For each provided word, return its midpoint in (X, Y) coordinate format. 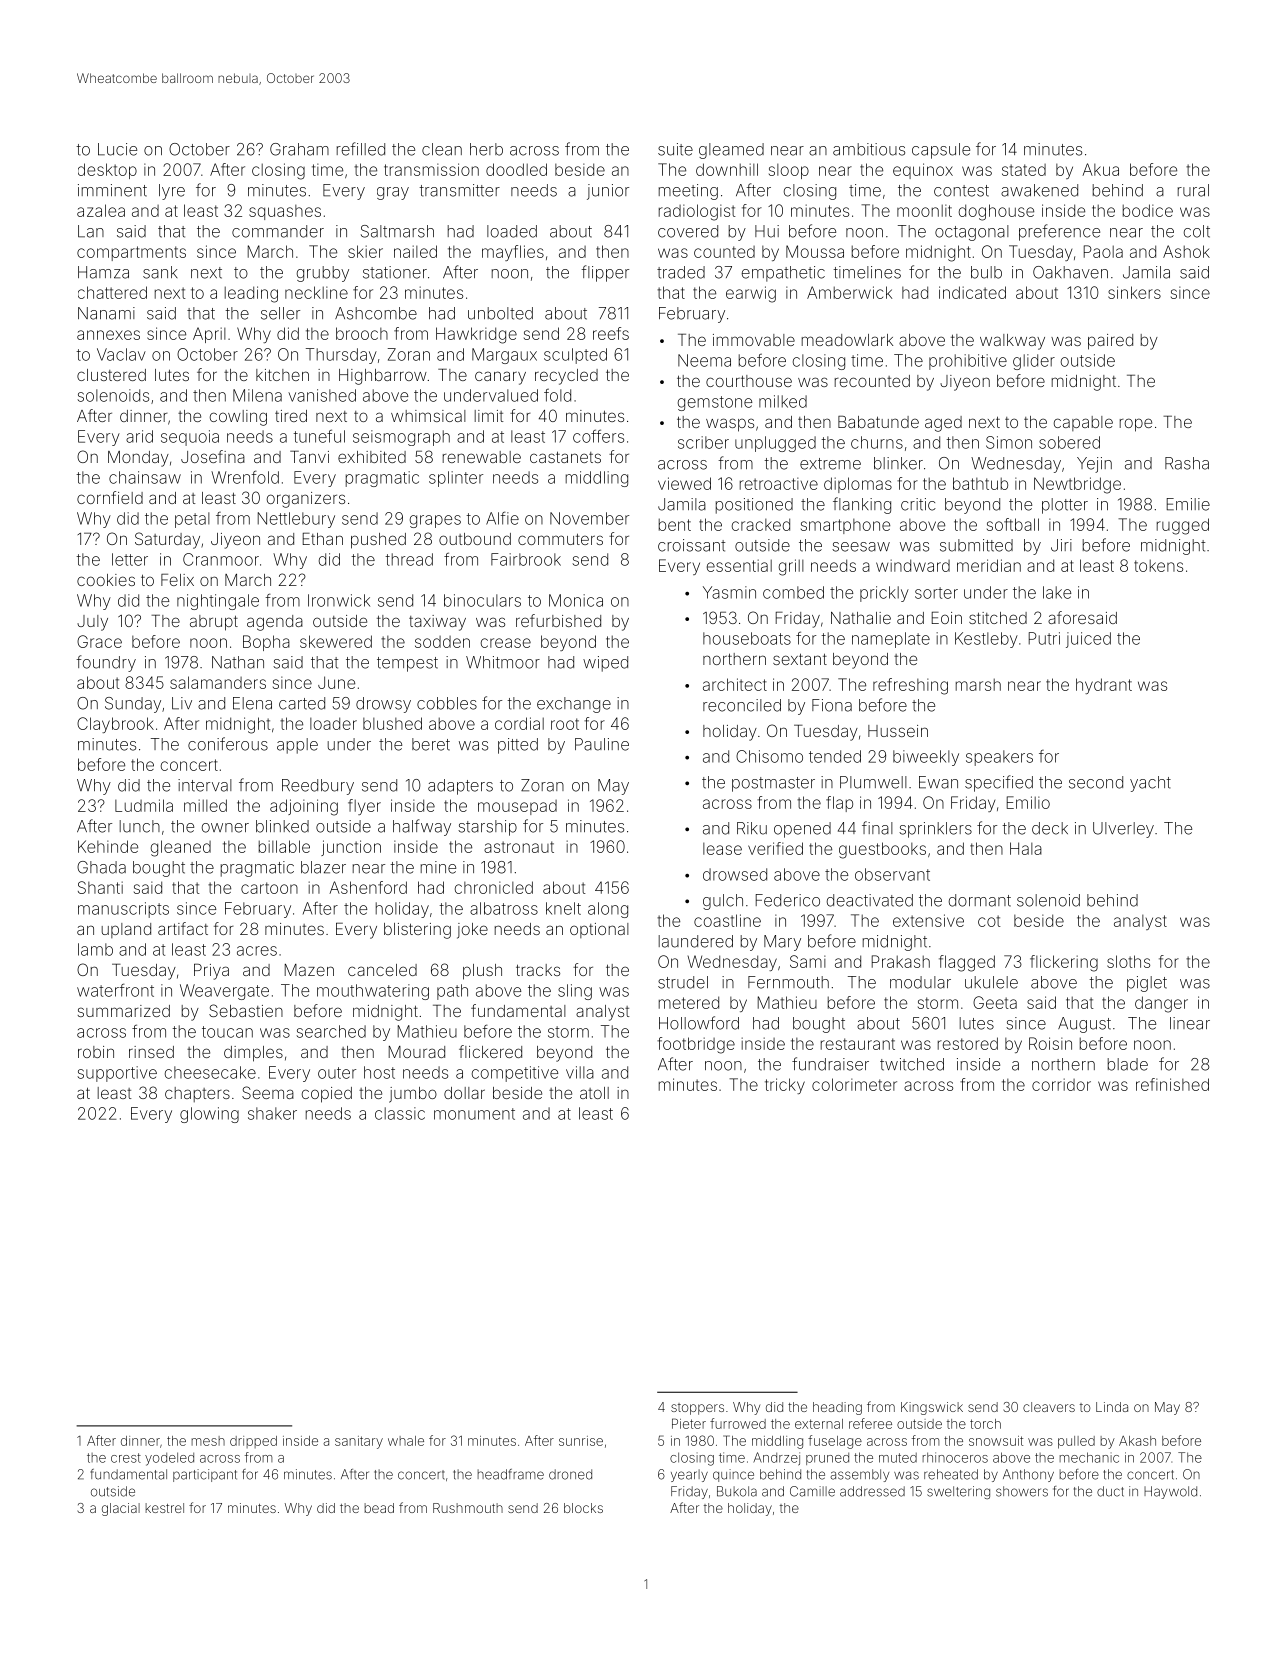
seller (280, 313)
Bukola (737, 1491)
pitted (518, 746)
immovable (754, 340)
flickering (1064, 963)
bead (379, 1508)
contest (961, 191)
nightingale (218, 602)
